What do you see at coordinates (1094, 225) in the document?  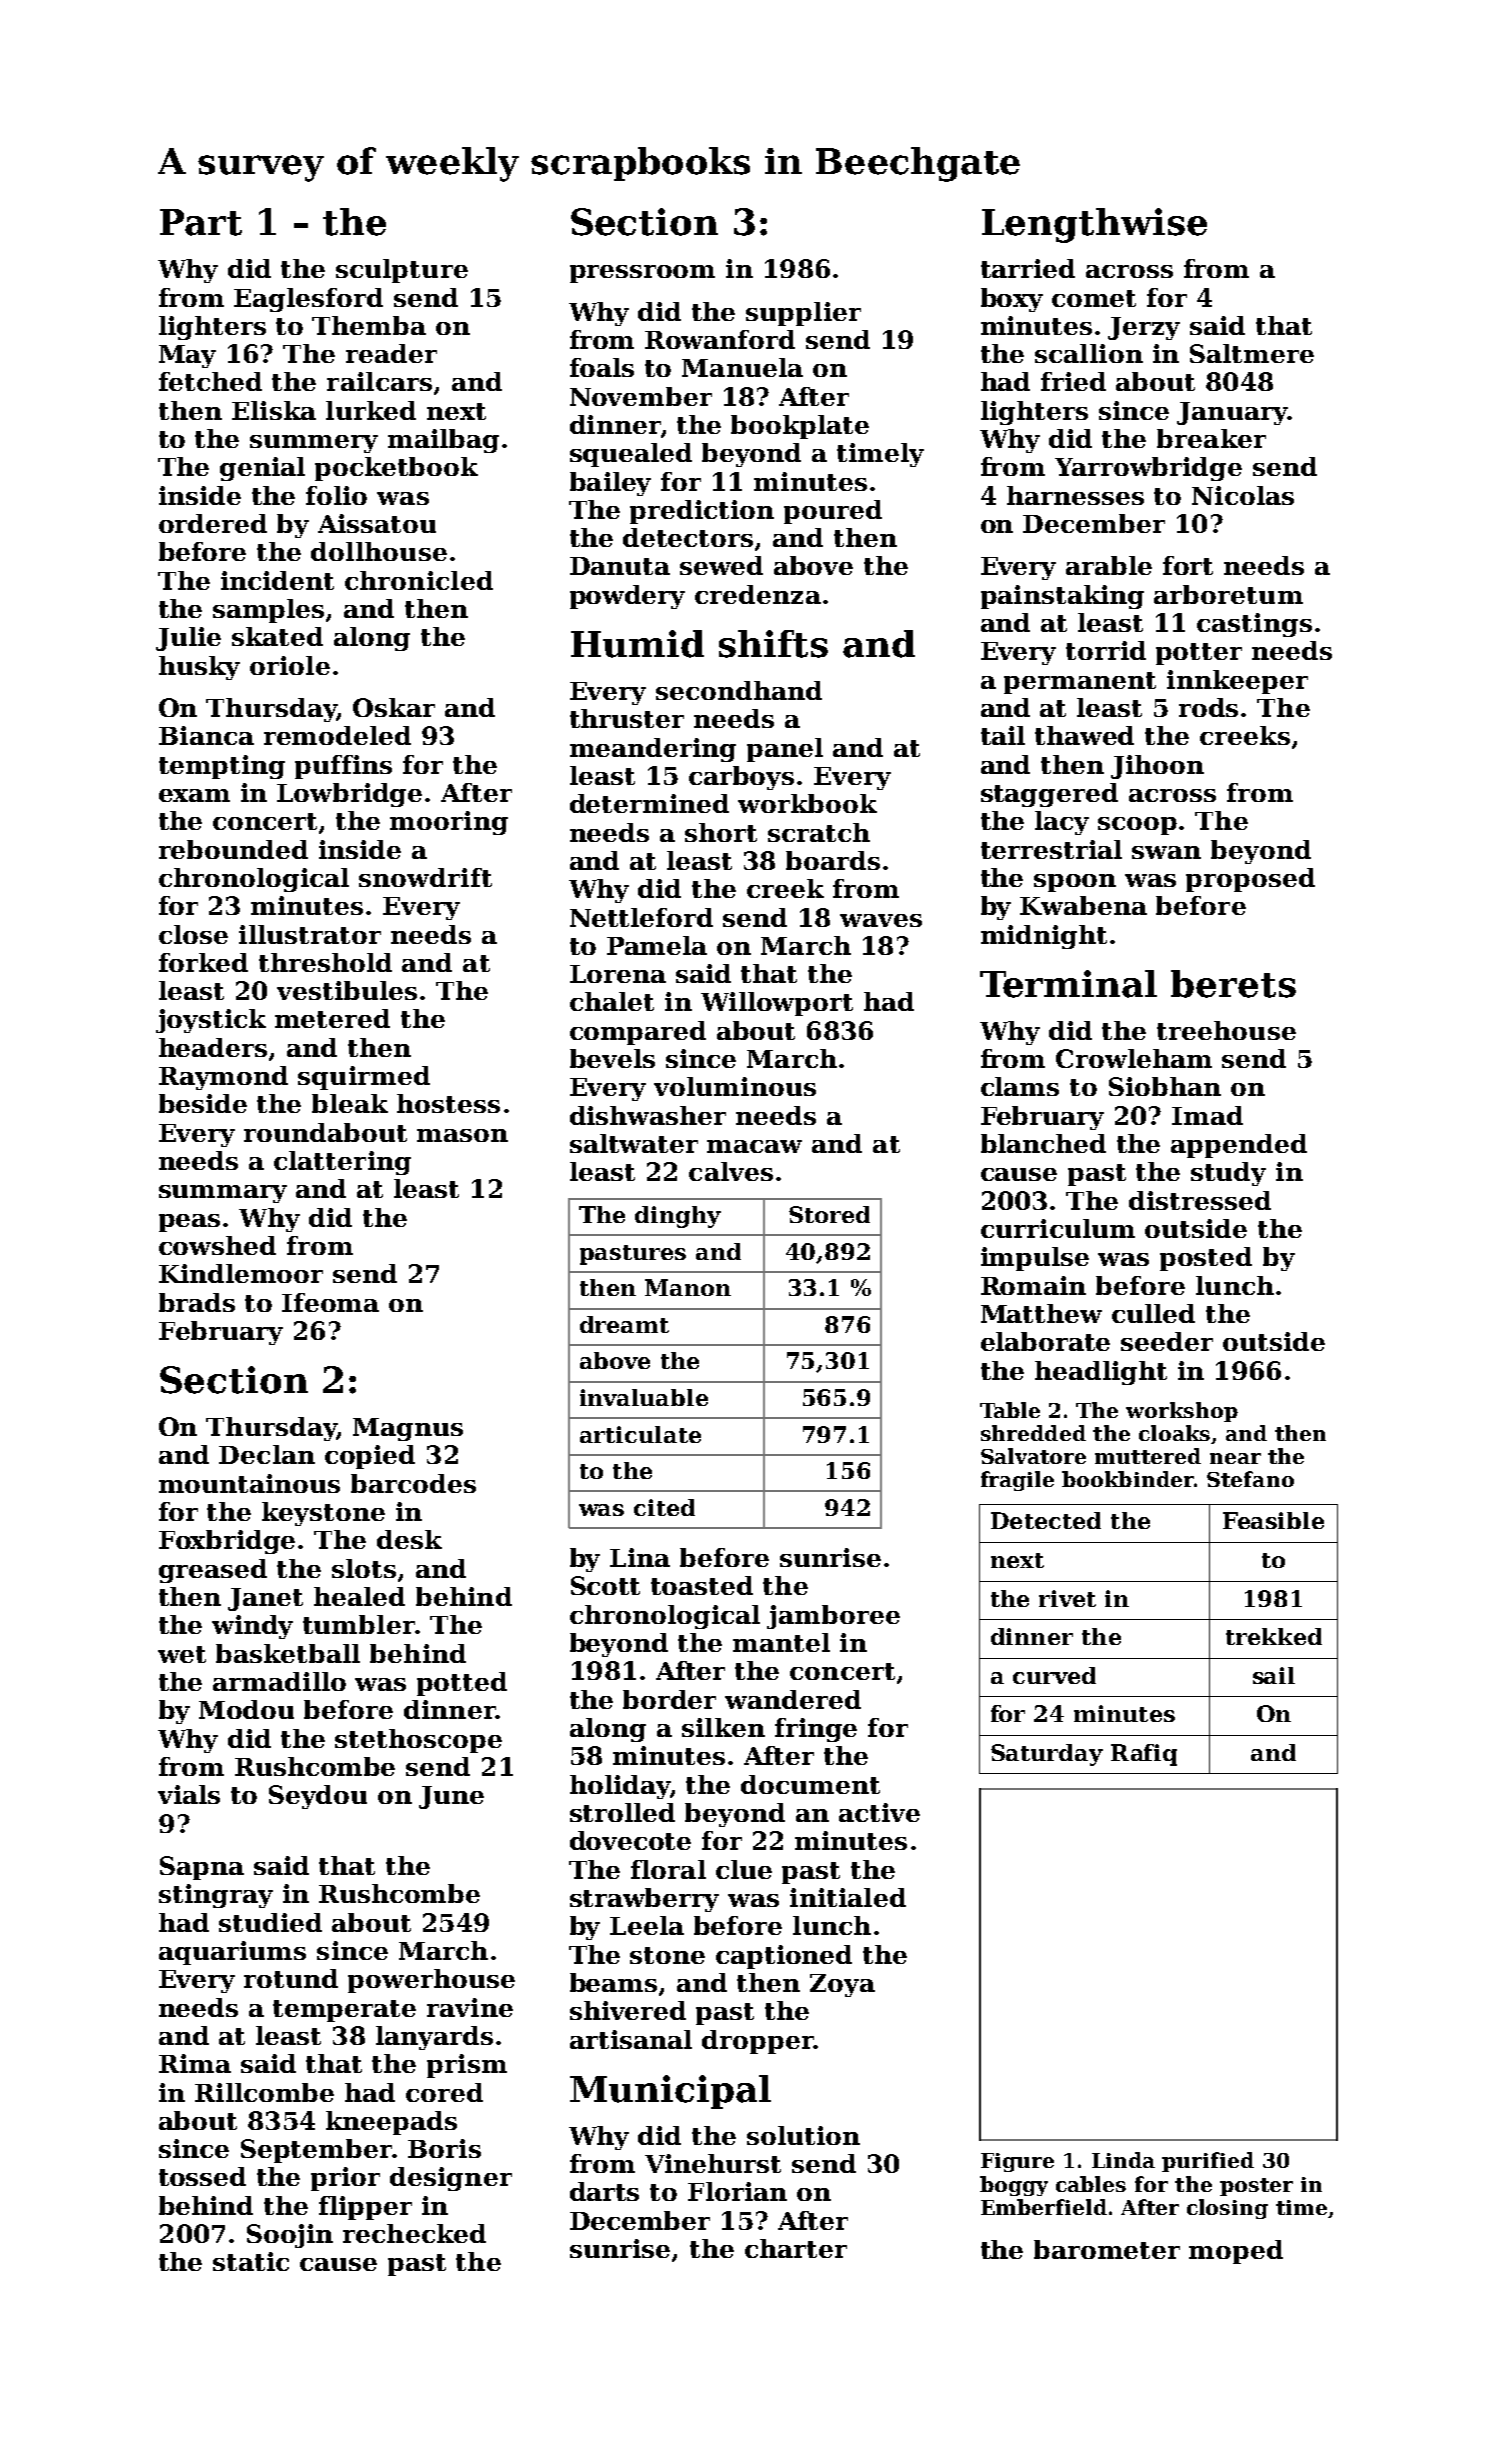 I see `Lengthwise` at bounding box center [1094, 225].
